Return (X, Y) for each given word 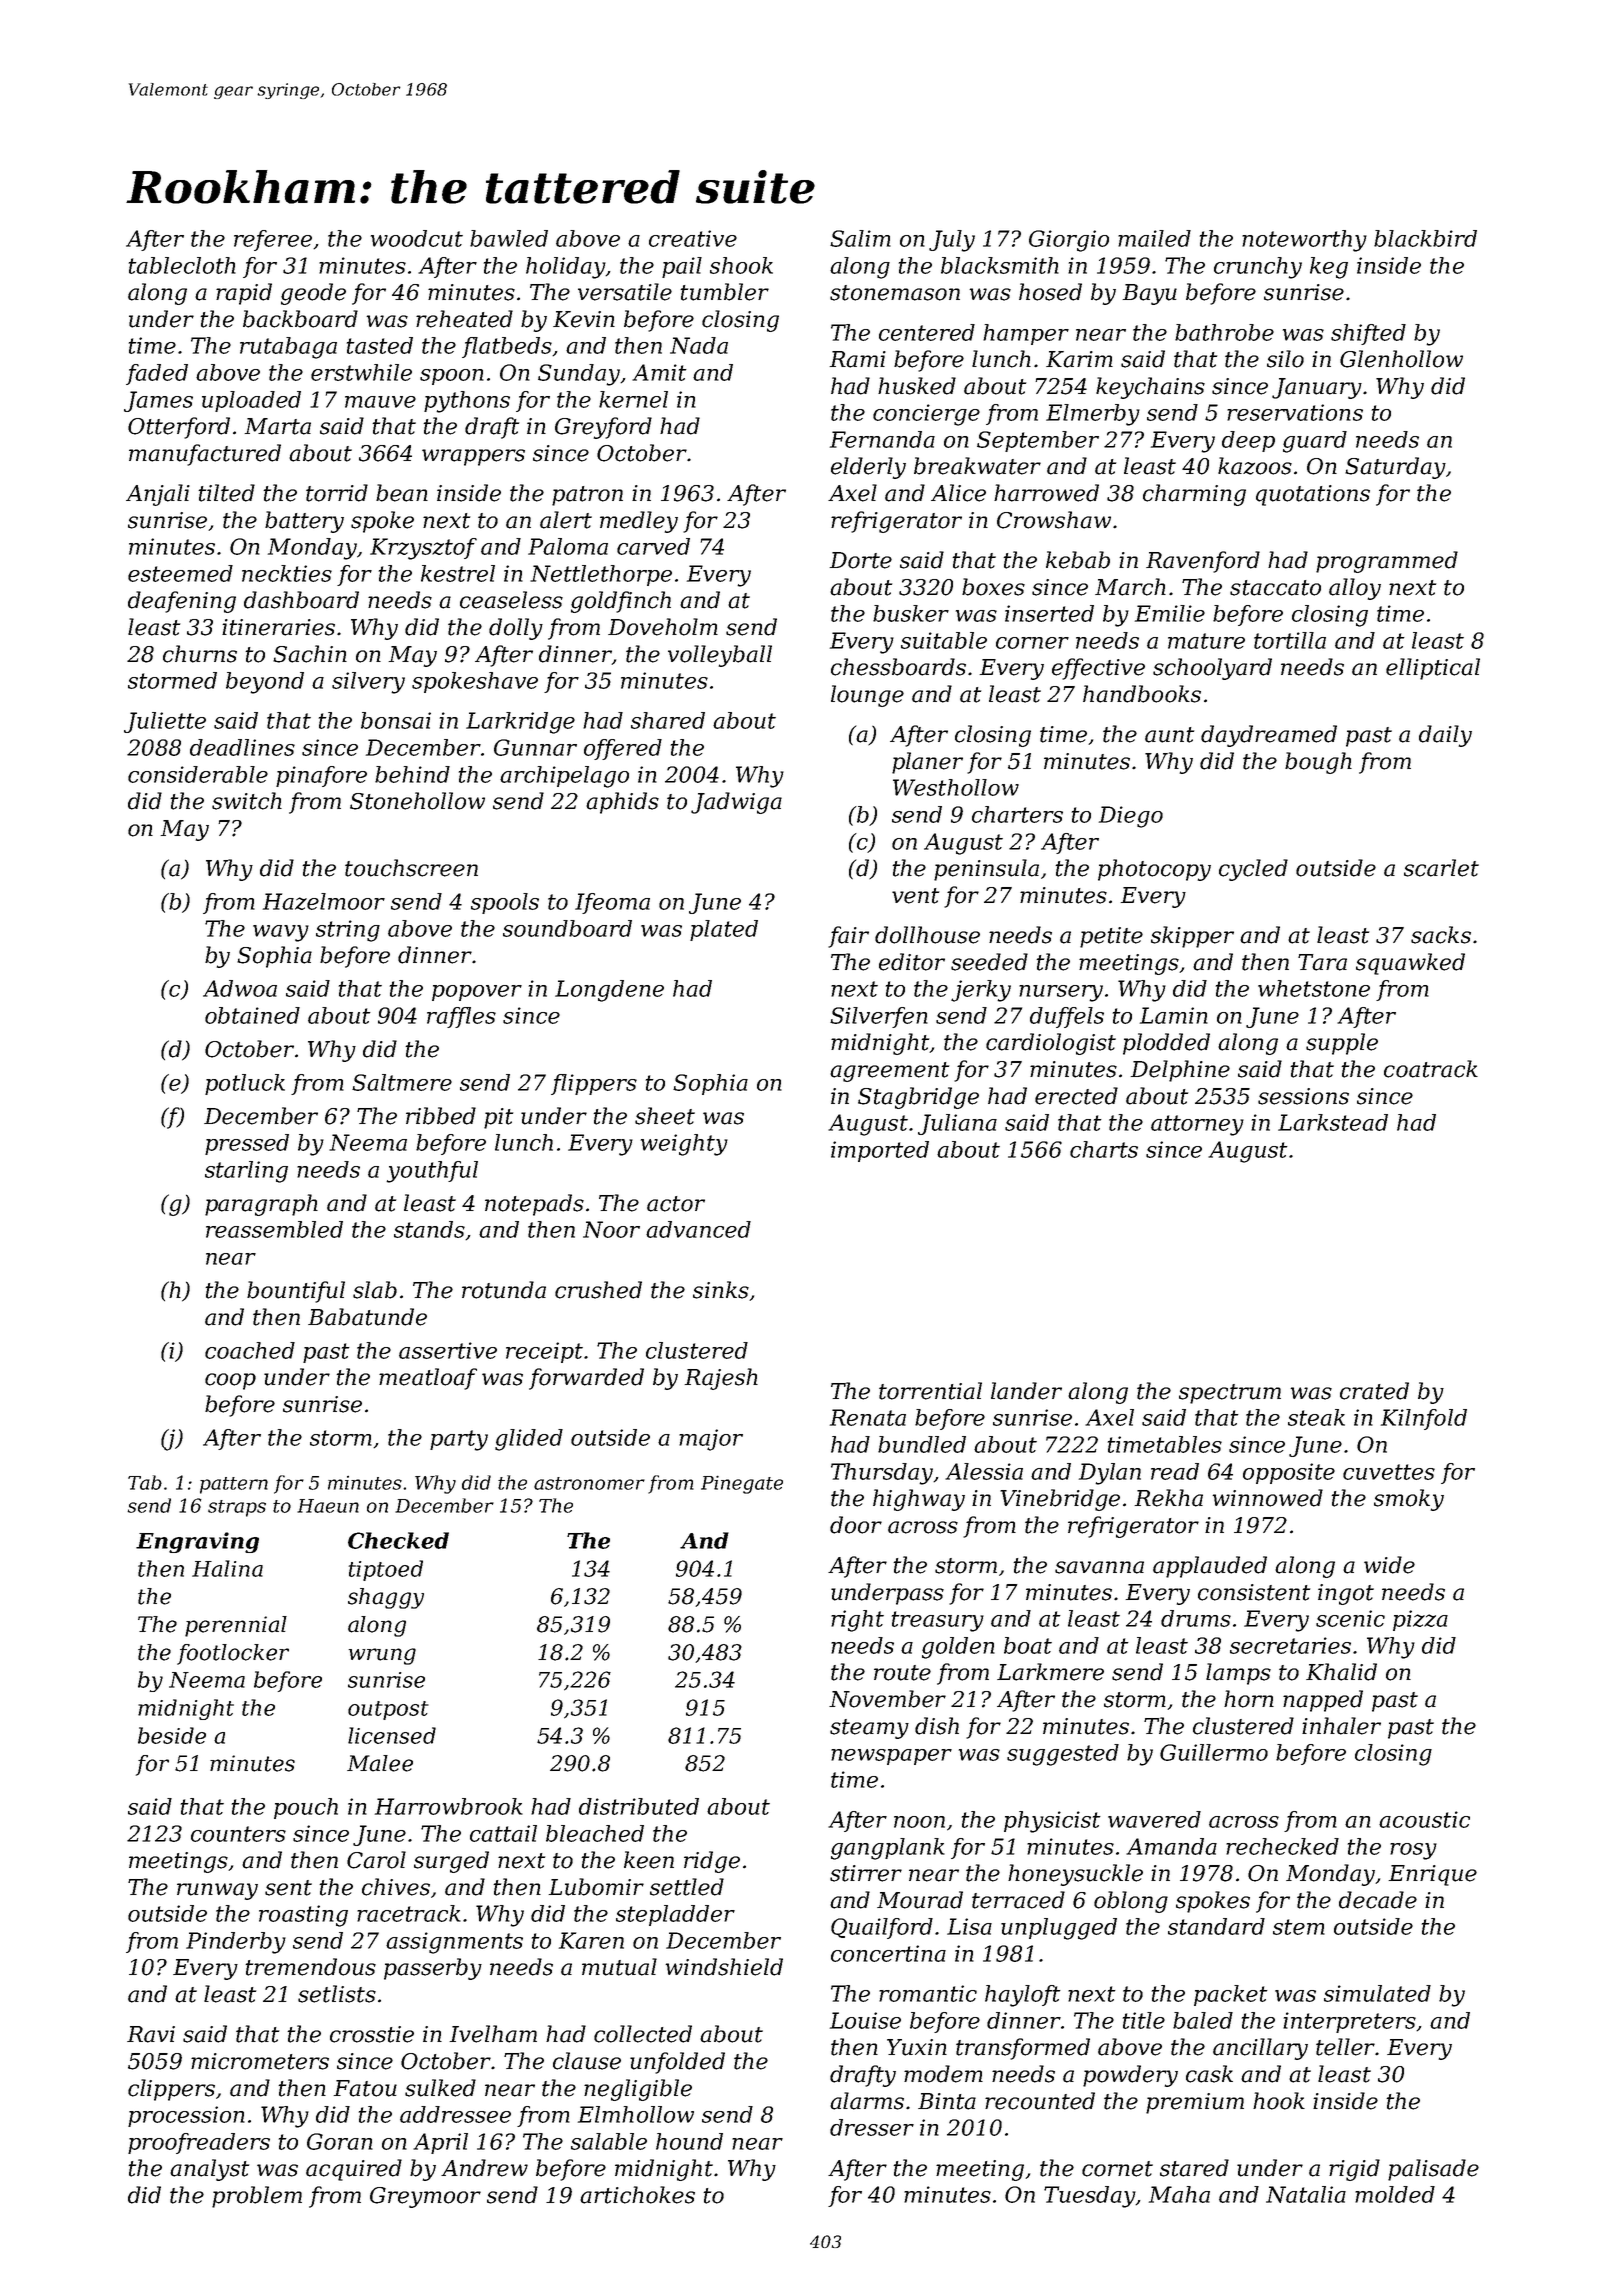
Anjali (158, 495)
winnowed (1267, 1498)
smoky (1409, 1500)
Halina (227, 1568)
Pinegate (742, 1485)
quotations (1313, 495)
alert (566, 520)
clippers (171, 2090)
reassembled (274, 1229)
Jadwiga (736, 803)
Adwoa (240, 988)
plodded (1166, 1044)
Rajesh (721, 1379)
